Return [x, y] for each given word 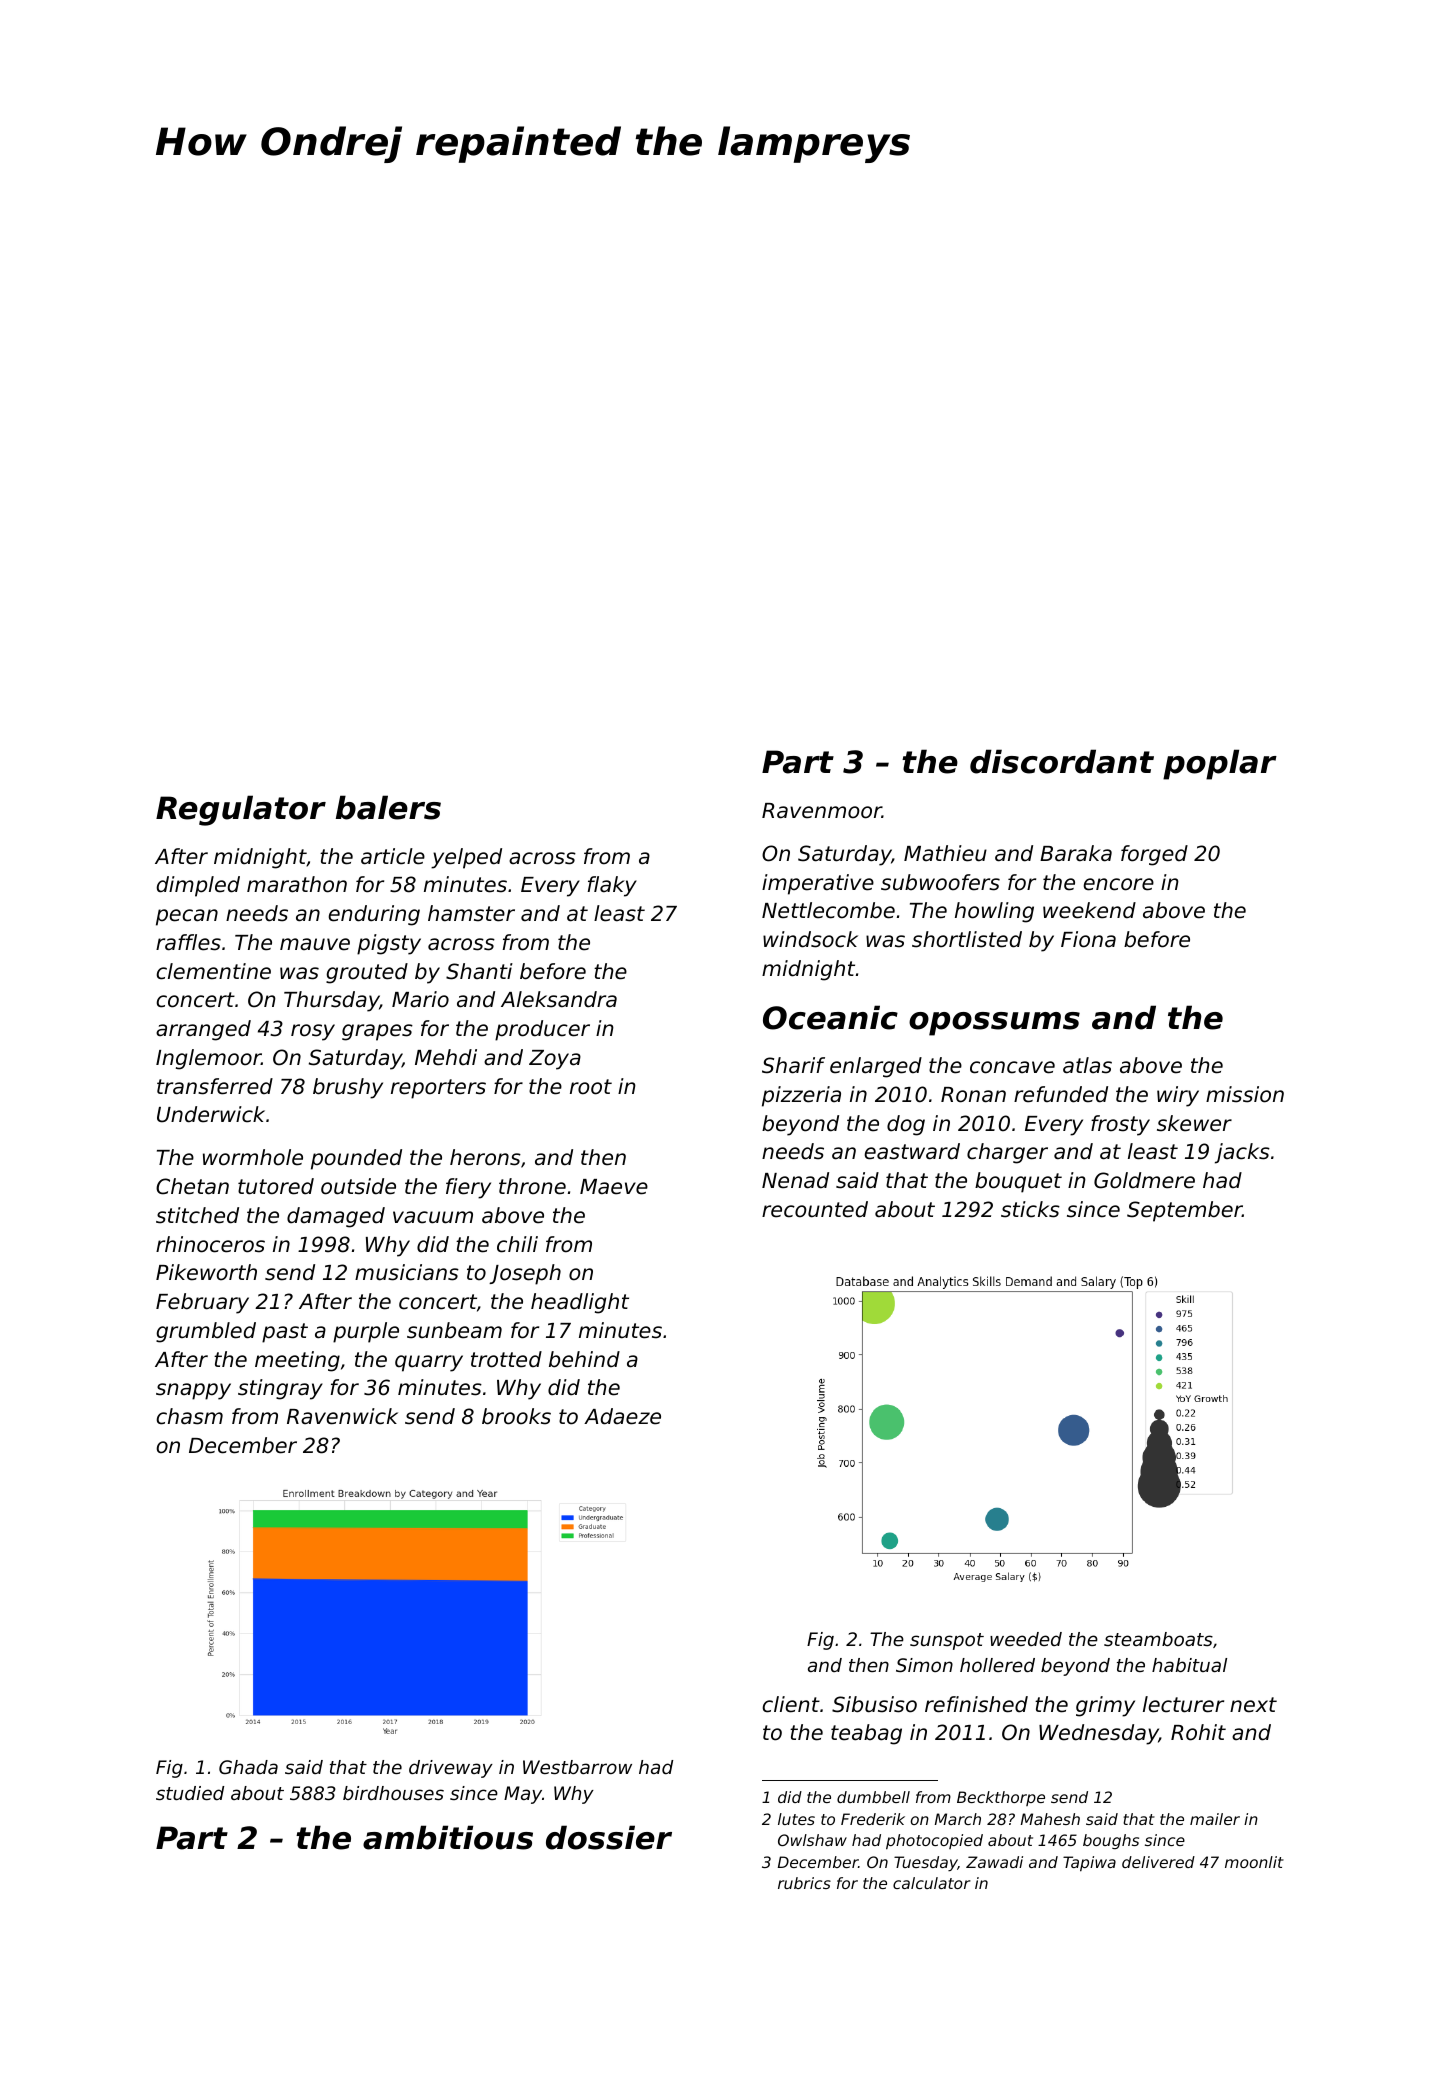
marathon [297, 884]
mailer [1215, 1819]
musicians [407, 1272]
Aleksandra [559, 999]
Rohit [1198, 1732]
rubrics [804, 1883]
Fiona [1088, 939]
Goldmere [1144, 1180]
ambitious [448, 1837]
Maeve [614, 1187]
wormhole [253, 1157]
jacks [1242, 1153]
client [791, 1704]
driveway [451, 1769]
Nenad [795, 1180]
